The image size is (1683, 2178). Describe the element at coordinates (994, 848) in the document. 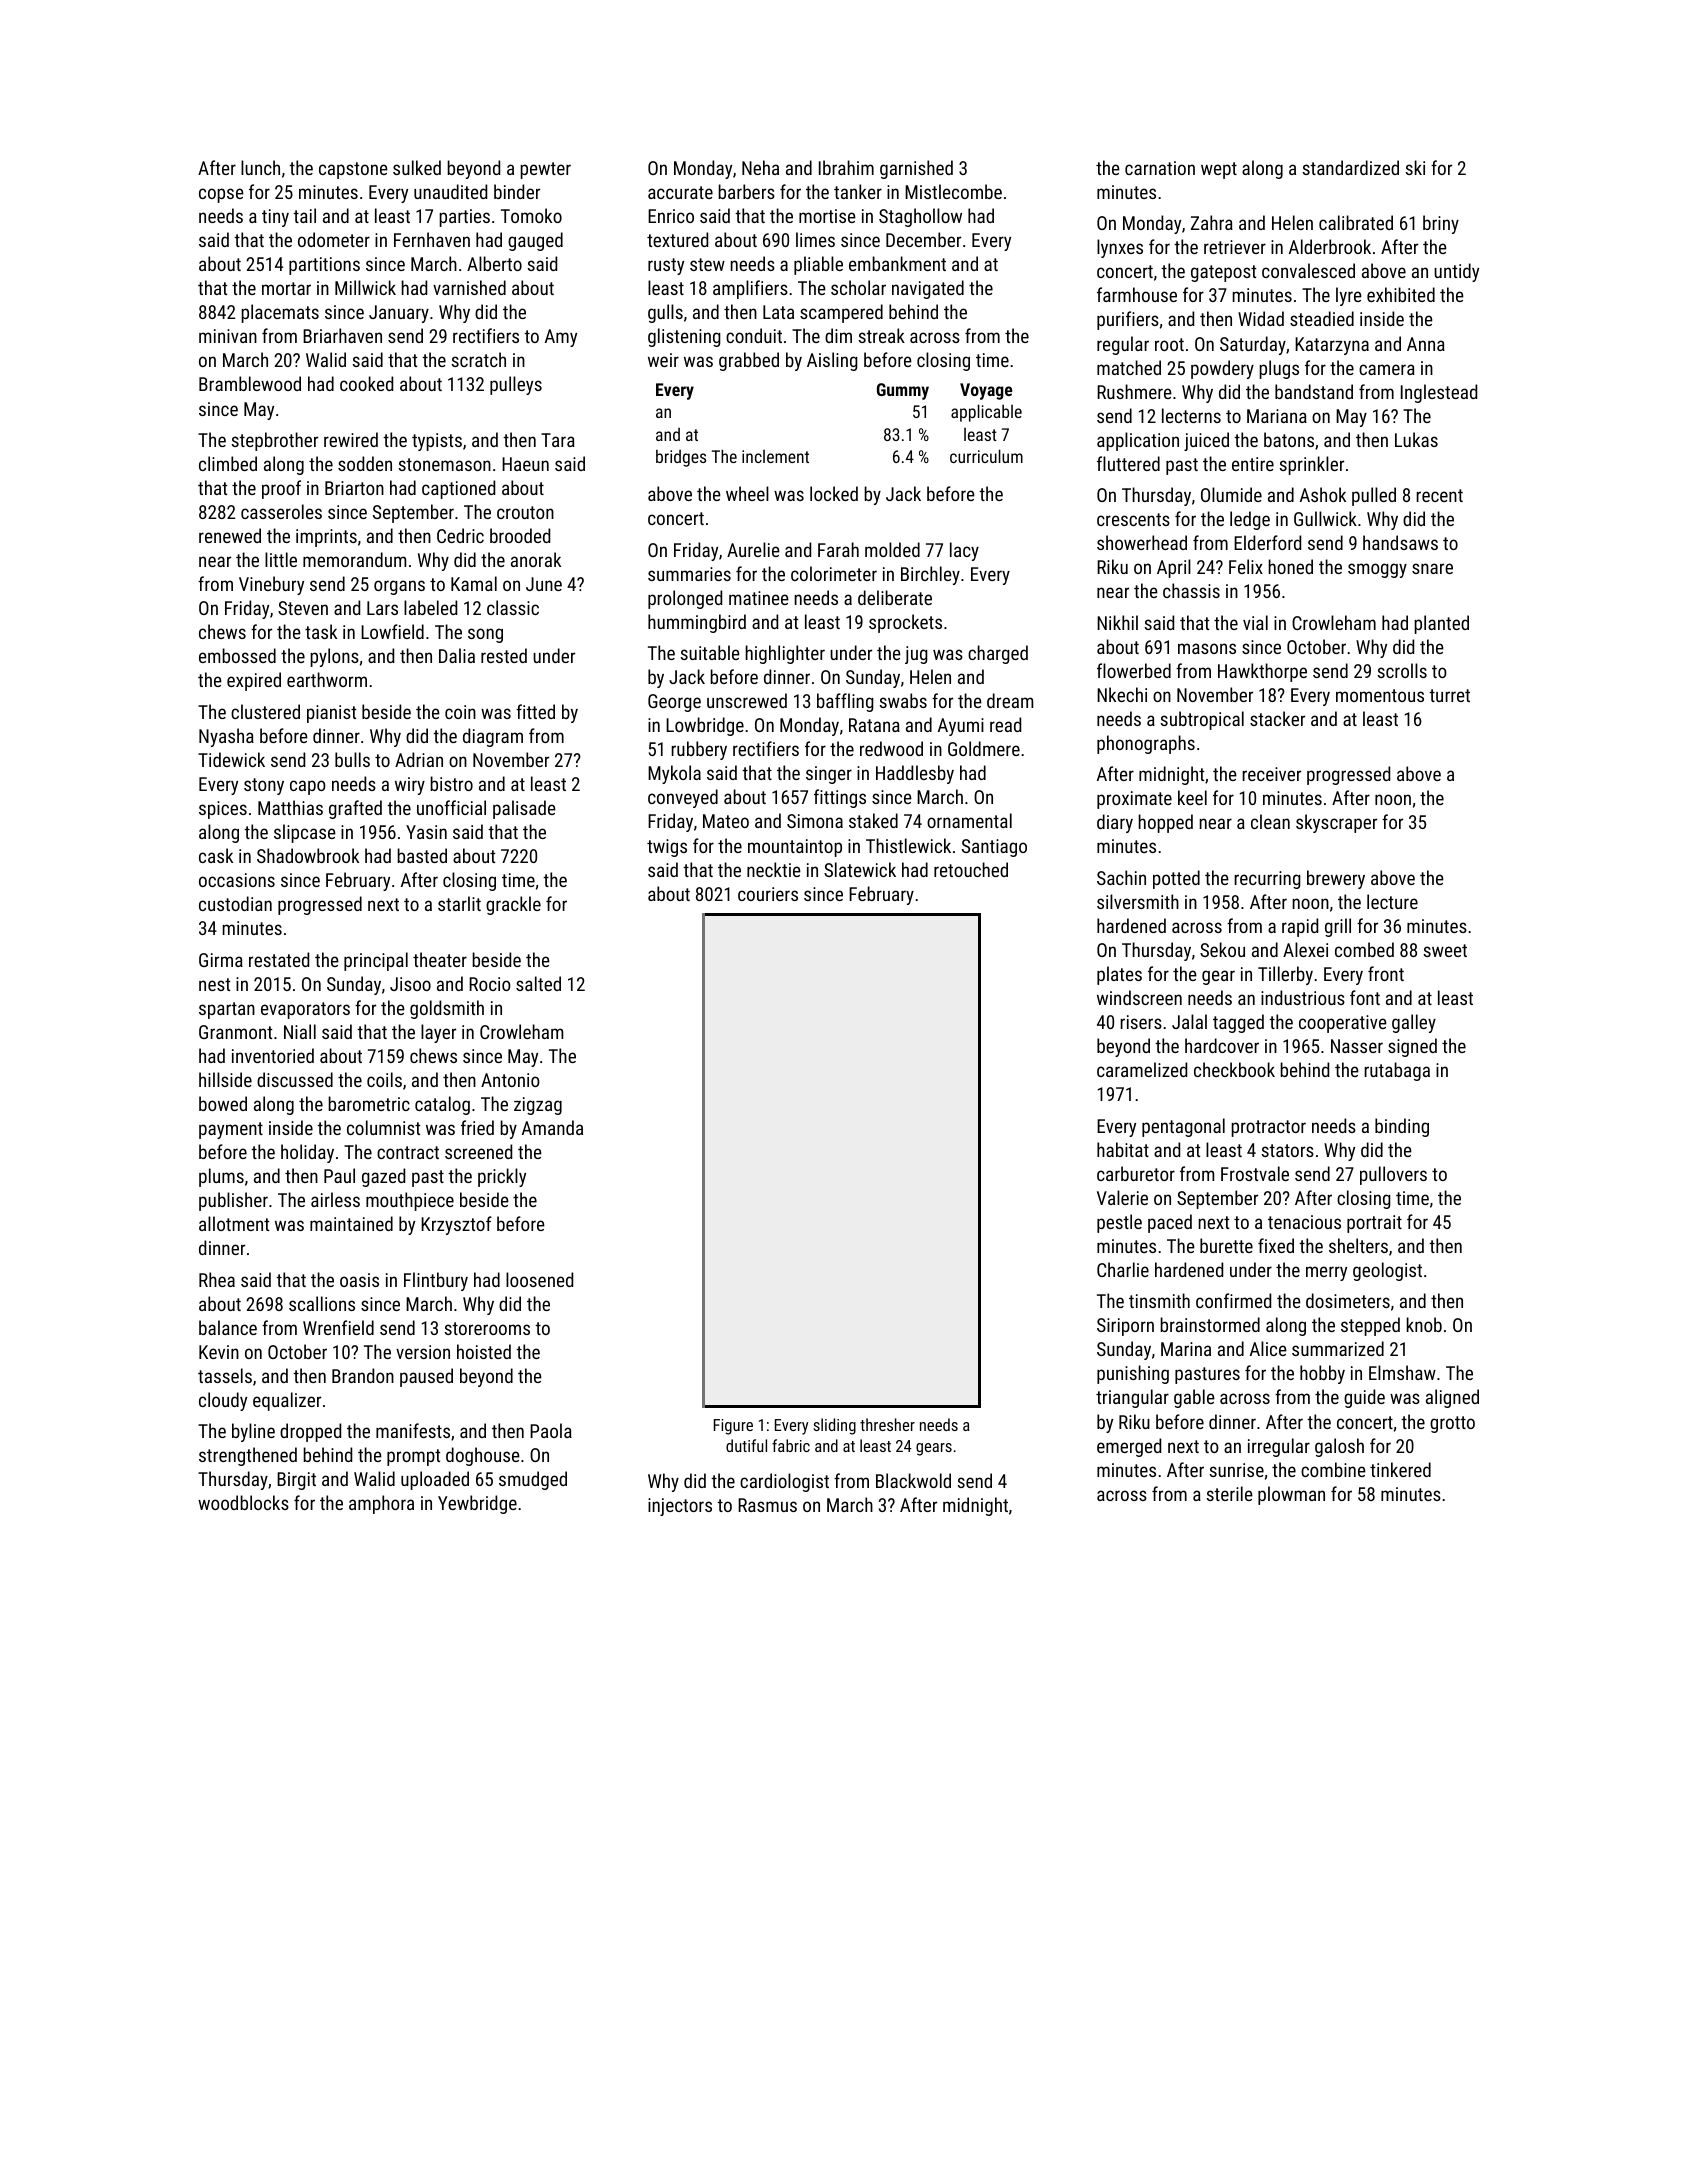

I see `Santiago` at that location.
